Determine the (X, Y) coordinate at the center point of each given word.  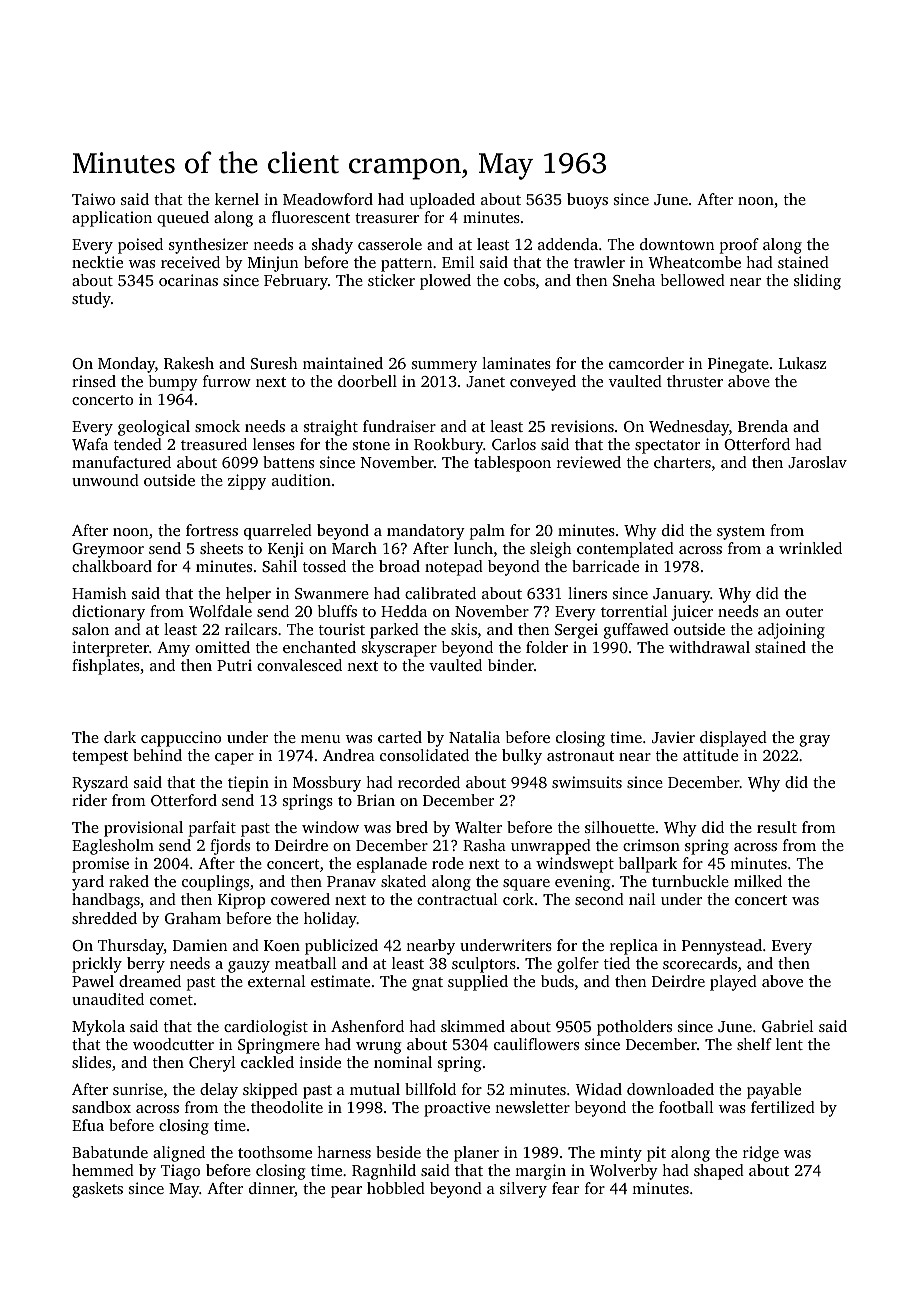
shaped (719, 1172)
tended (138, 444)
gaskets (97, 1190)
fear (565, 1188)
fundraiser (399, 426)
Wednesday (689, 428)
